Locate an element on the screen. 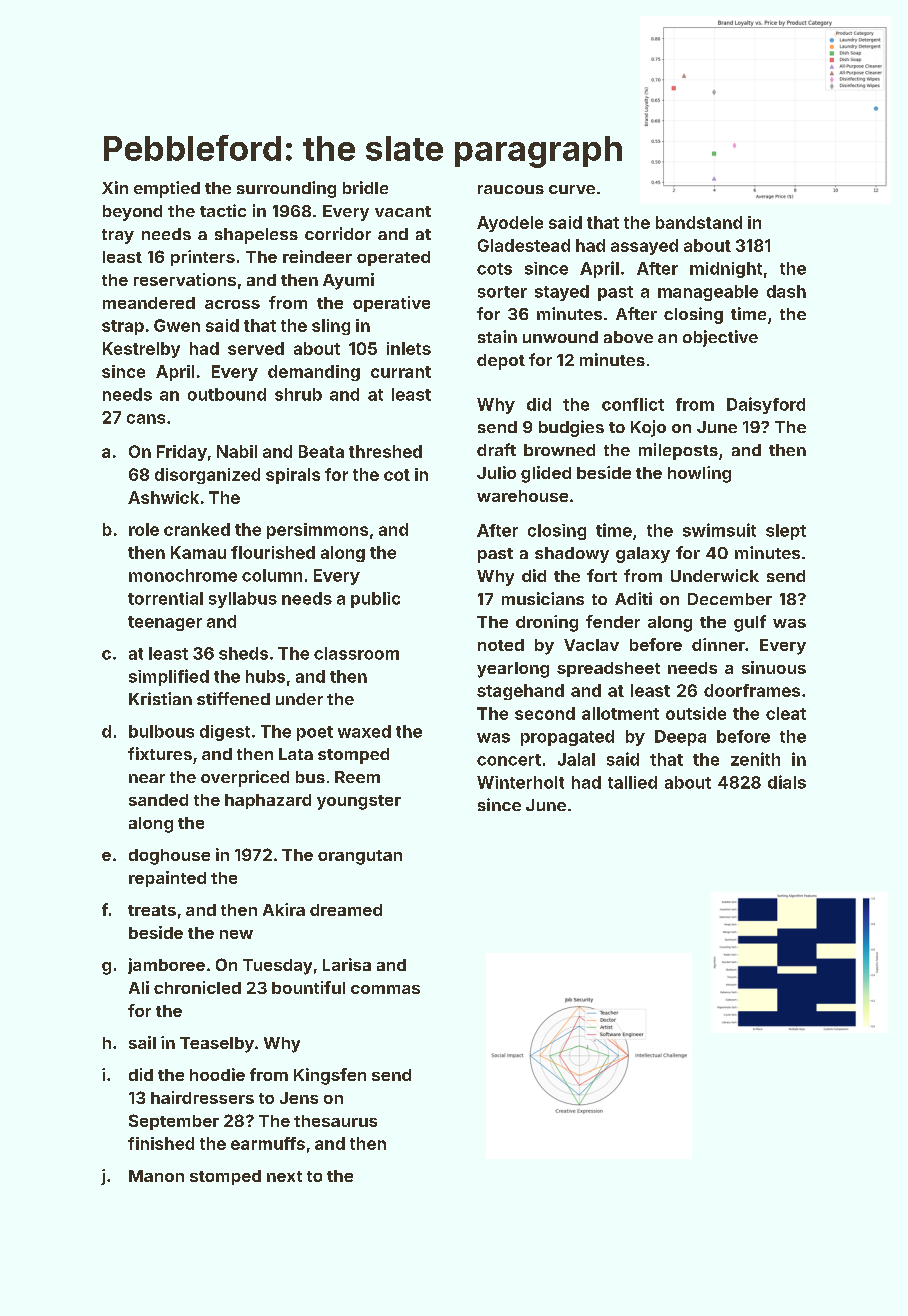 The width and height of the screenshot is (908, 1316). next is located at coordinates (284, 1176).
